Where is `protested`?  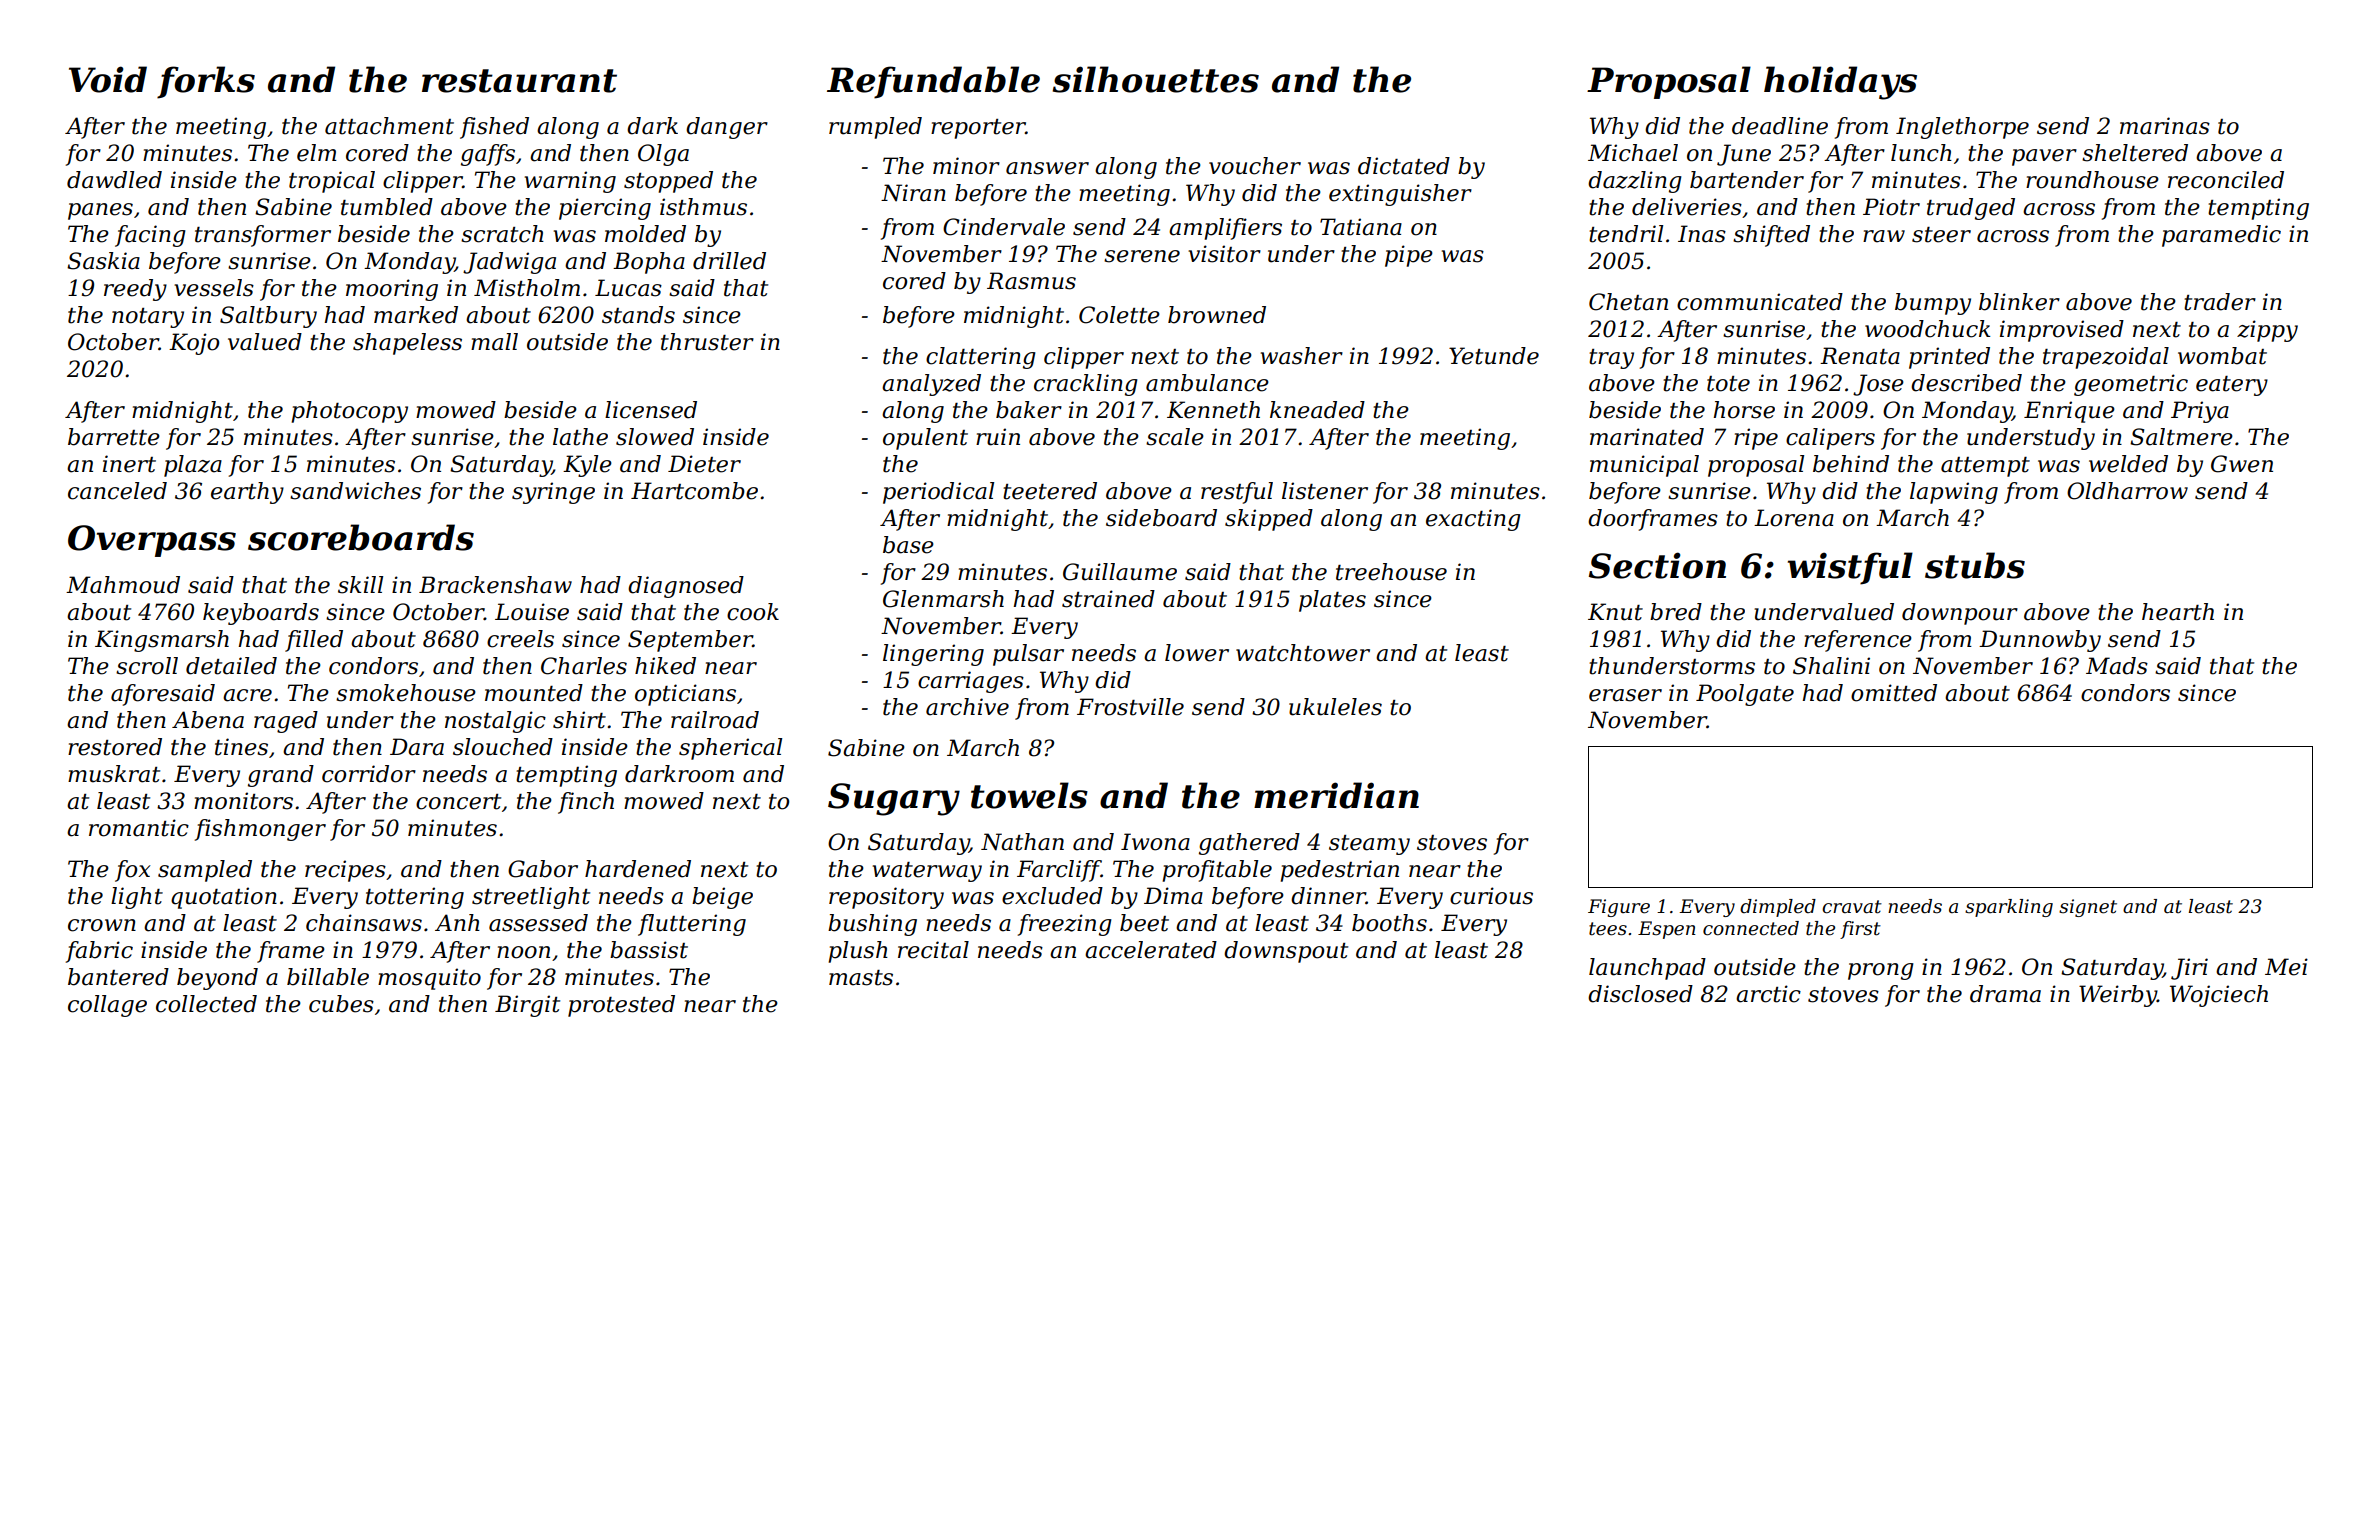
protested is located at coordinates (621, 1006).
